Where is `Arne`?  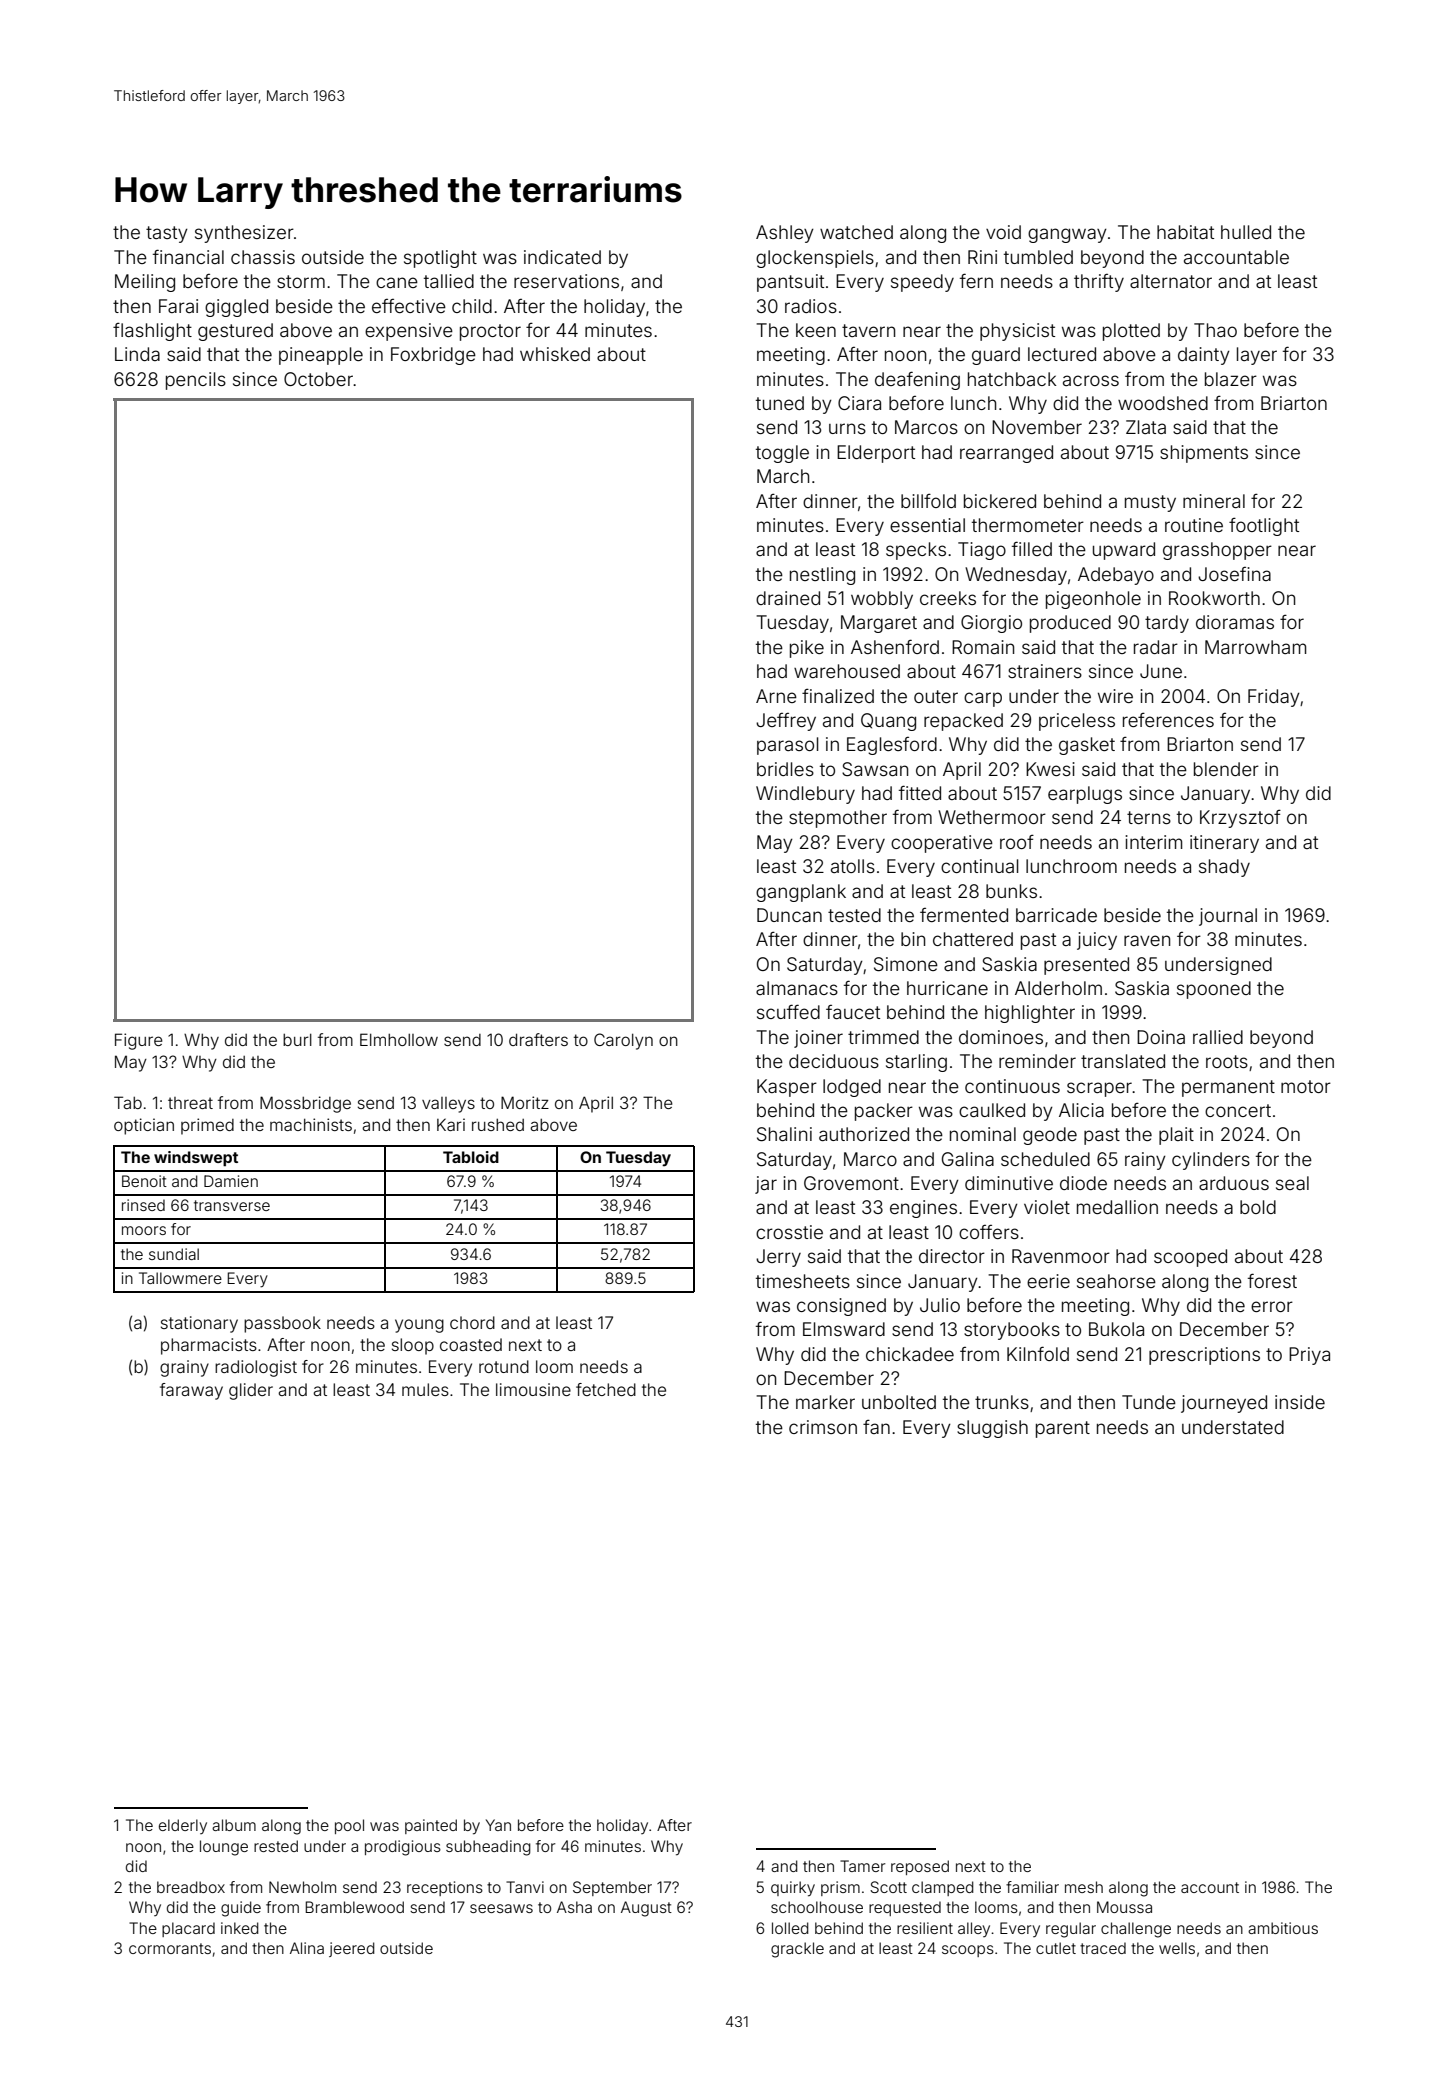
Arne is located at coordinates (776, 696).
